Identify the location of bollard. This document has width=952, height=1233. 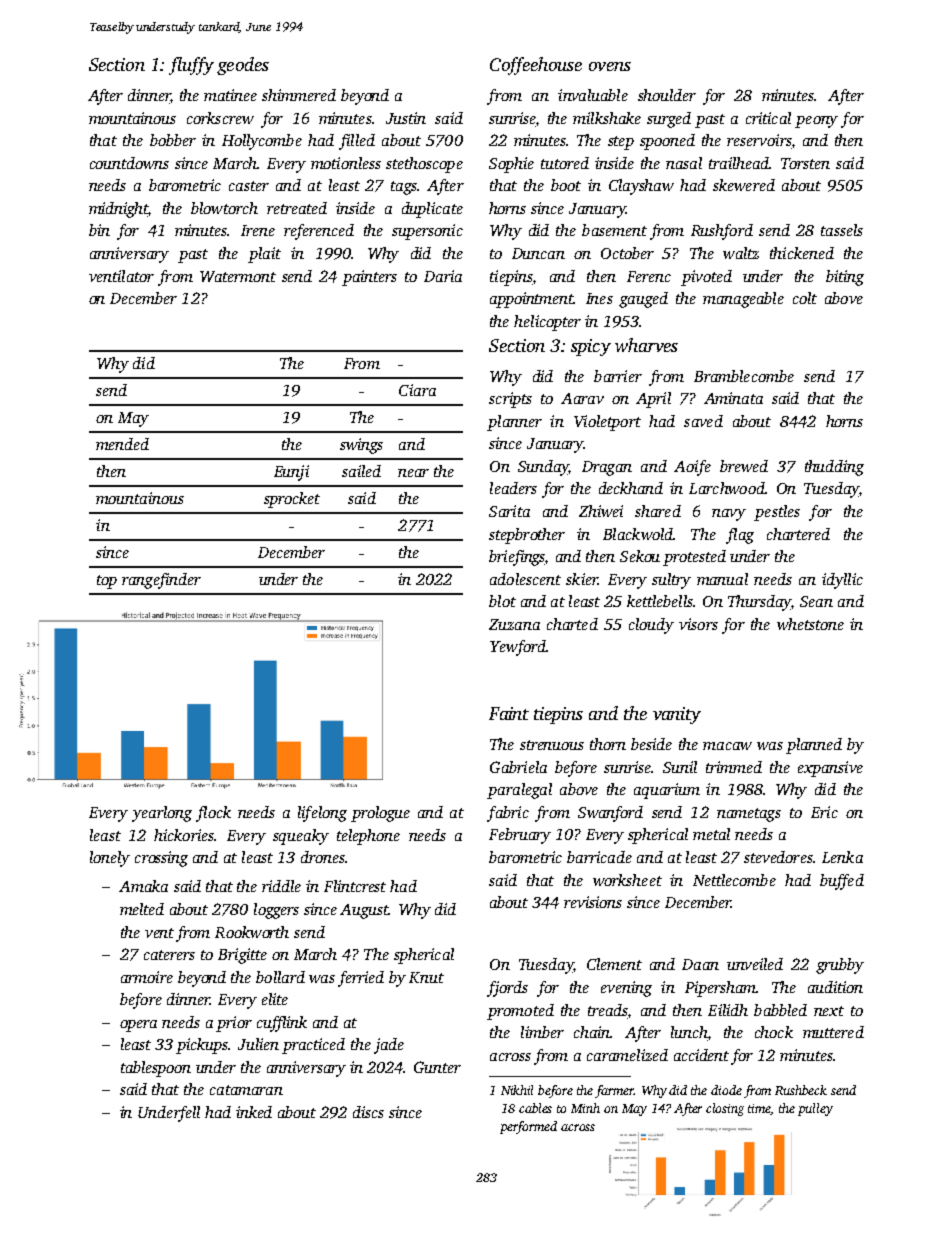
(280, 977).
